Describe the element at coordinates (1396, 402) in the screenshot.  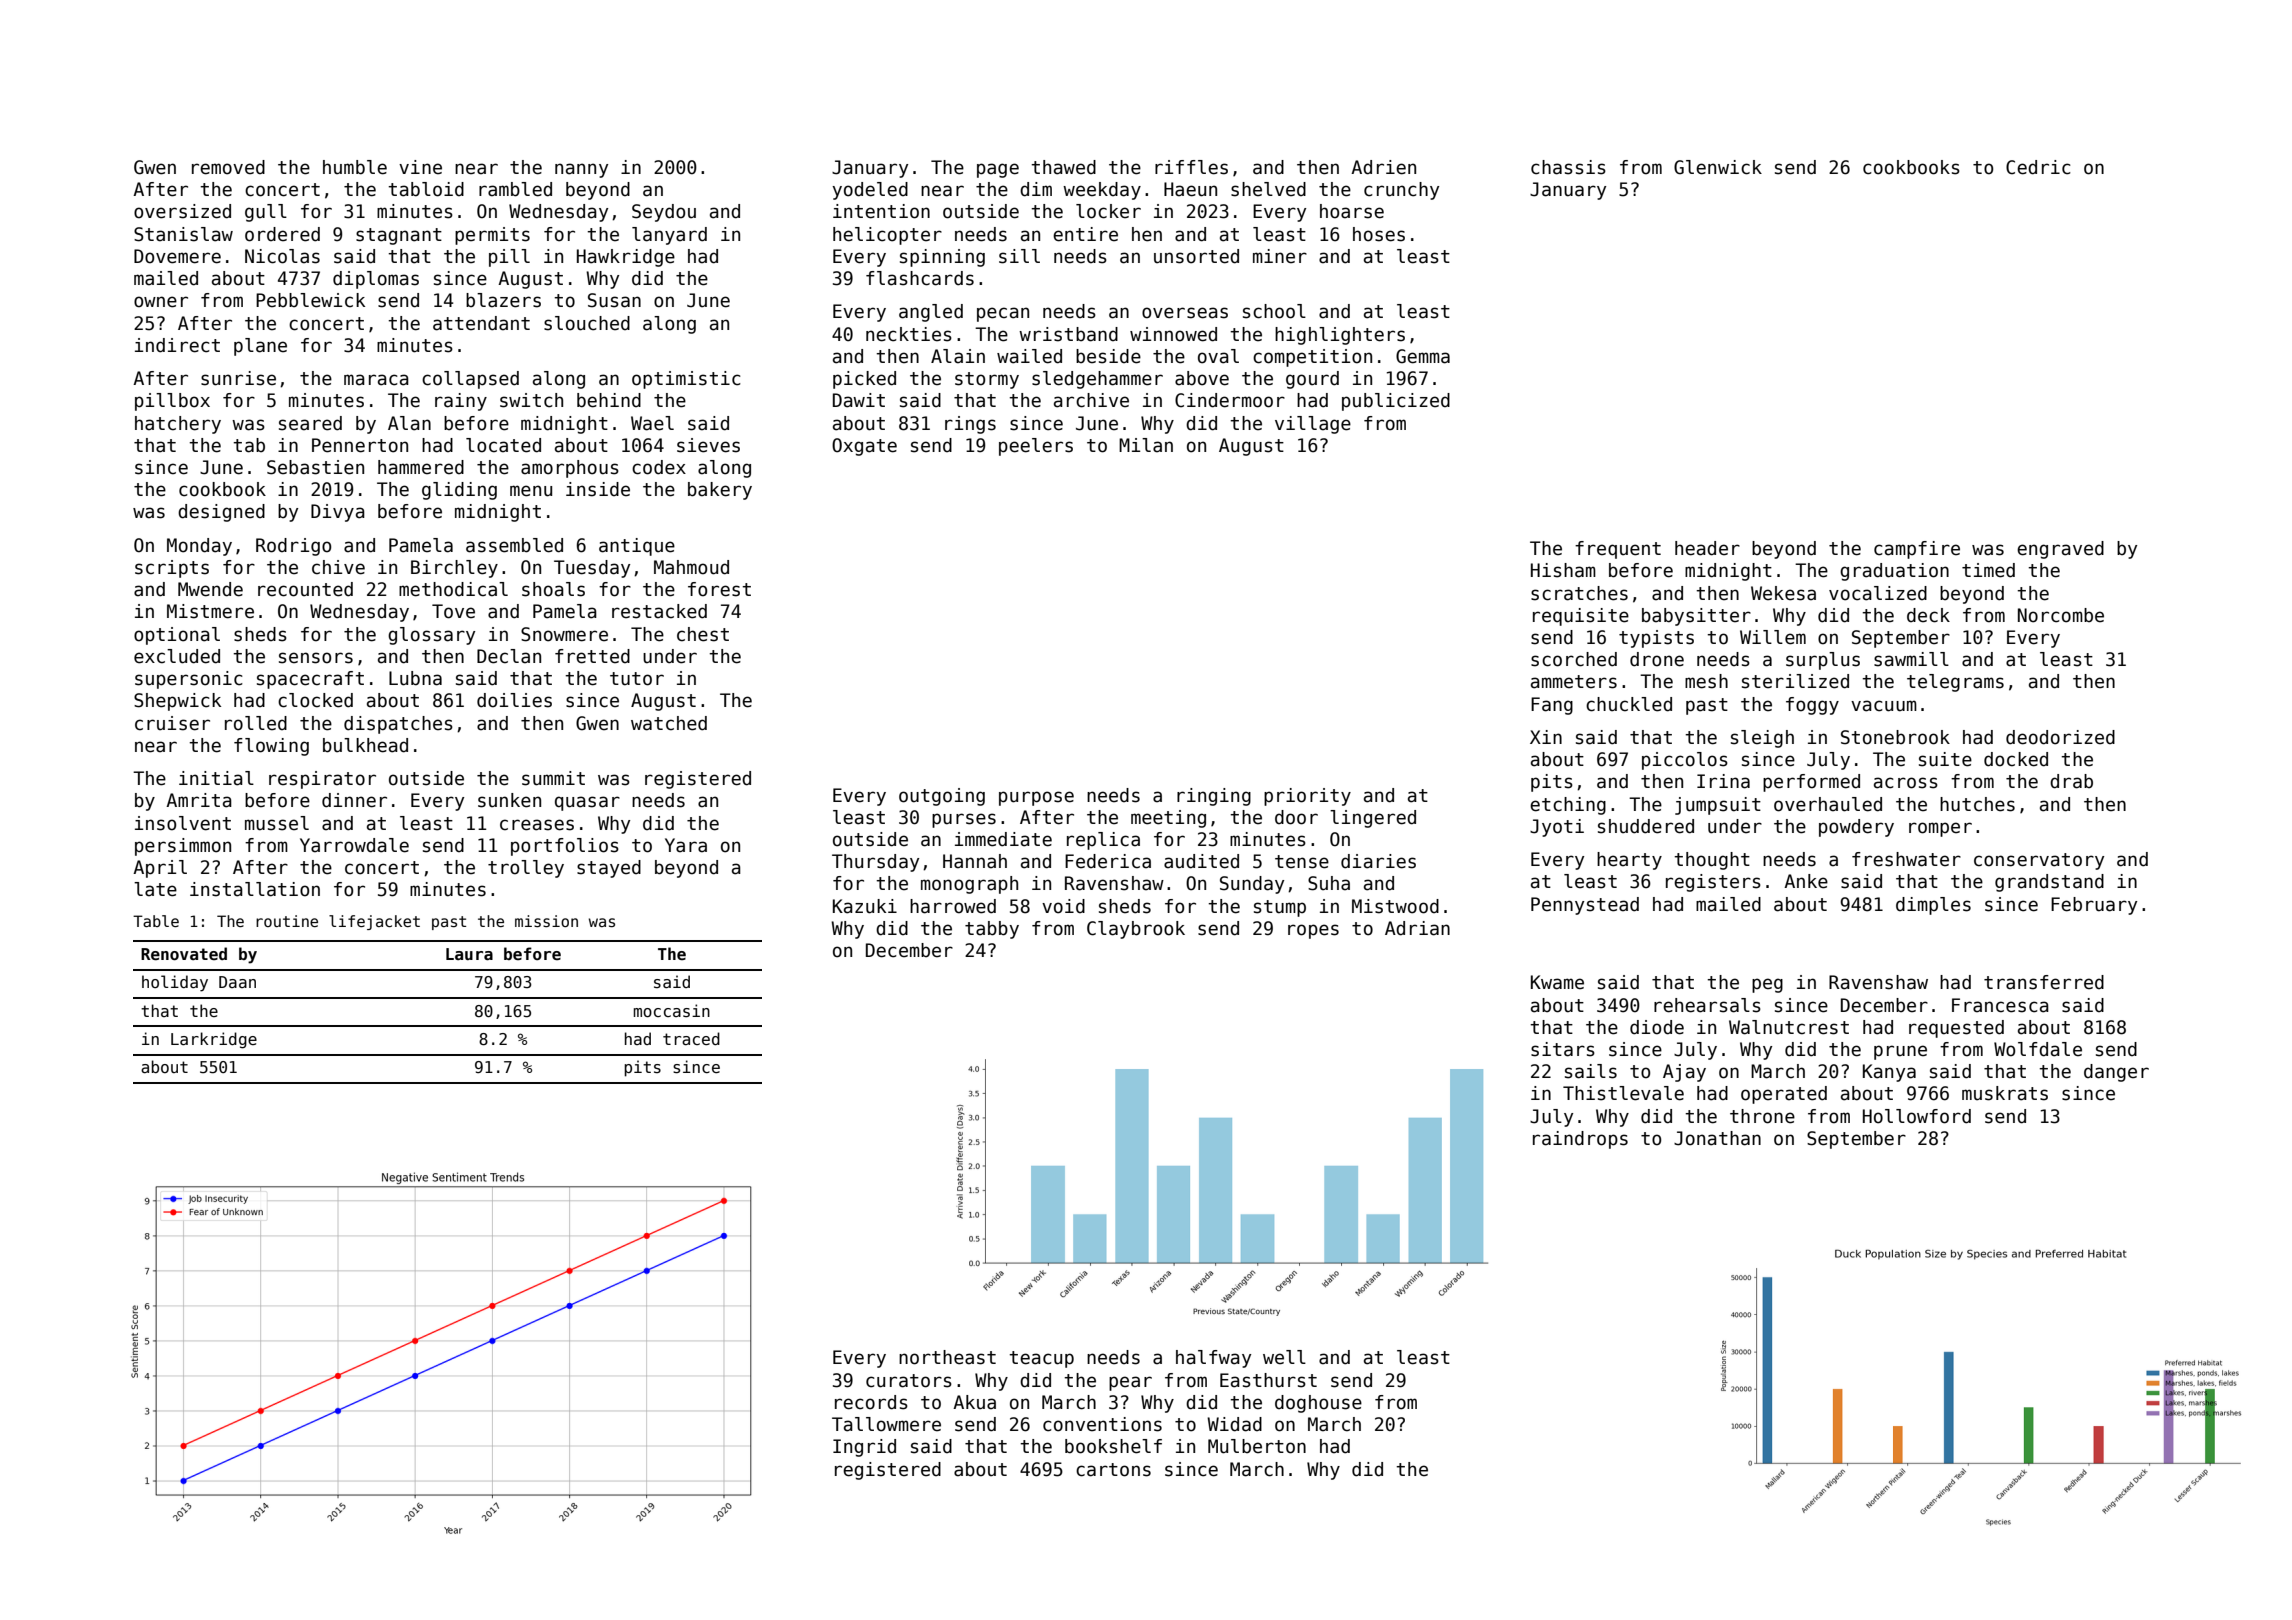
I see `publicized` at that location.
